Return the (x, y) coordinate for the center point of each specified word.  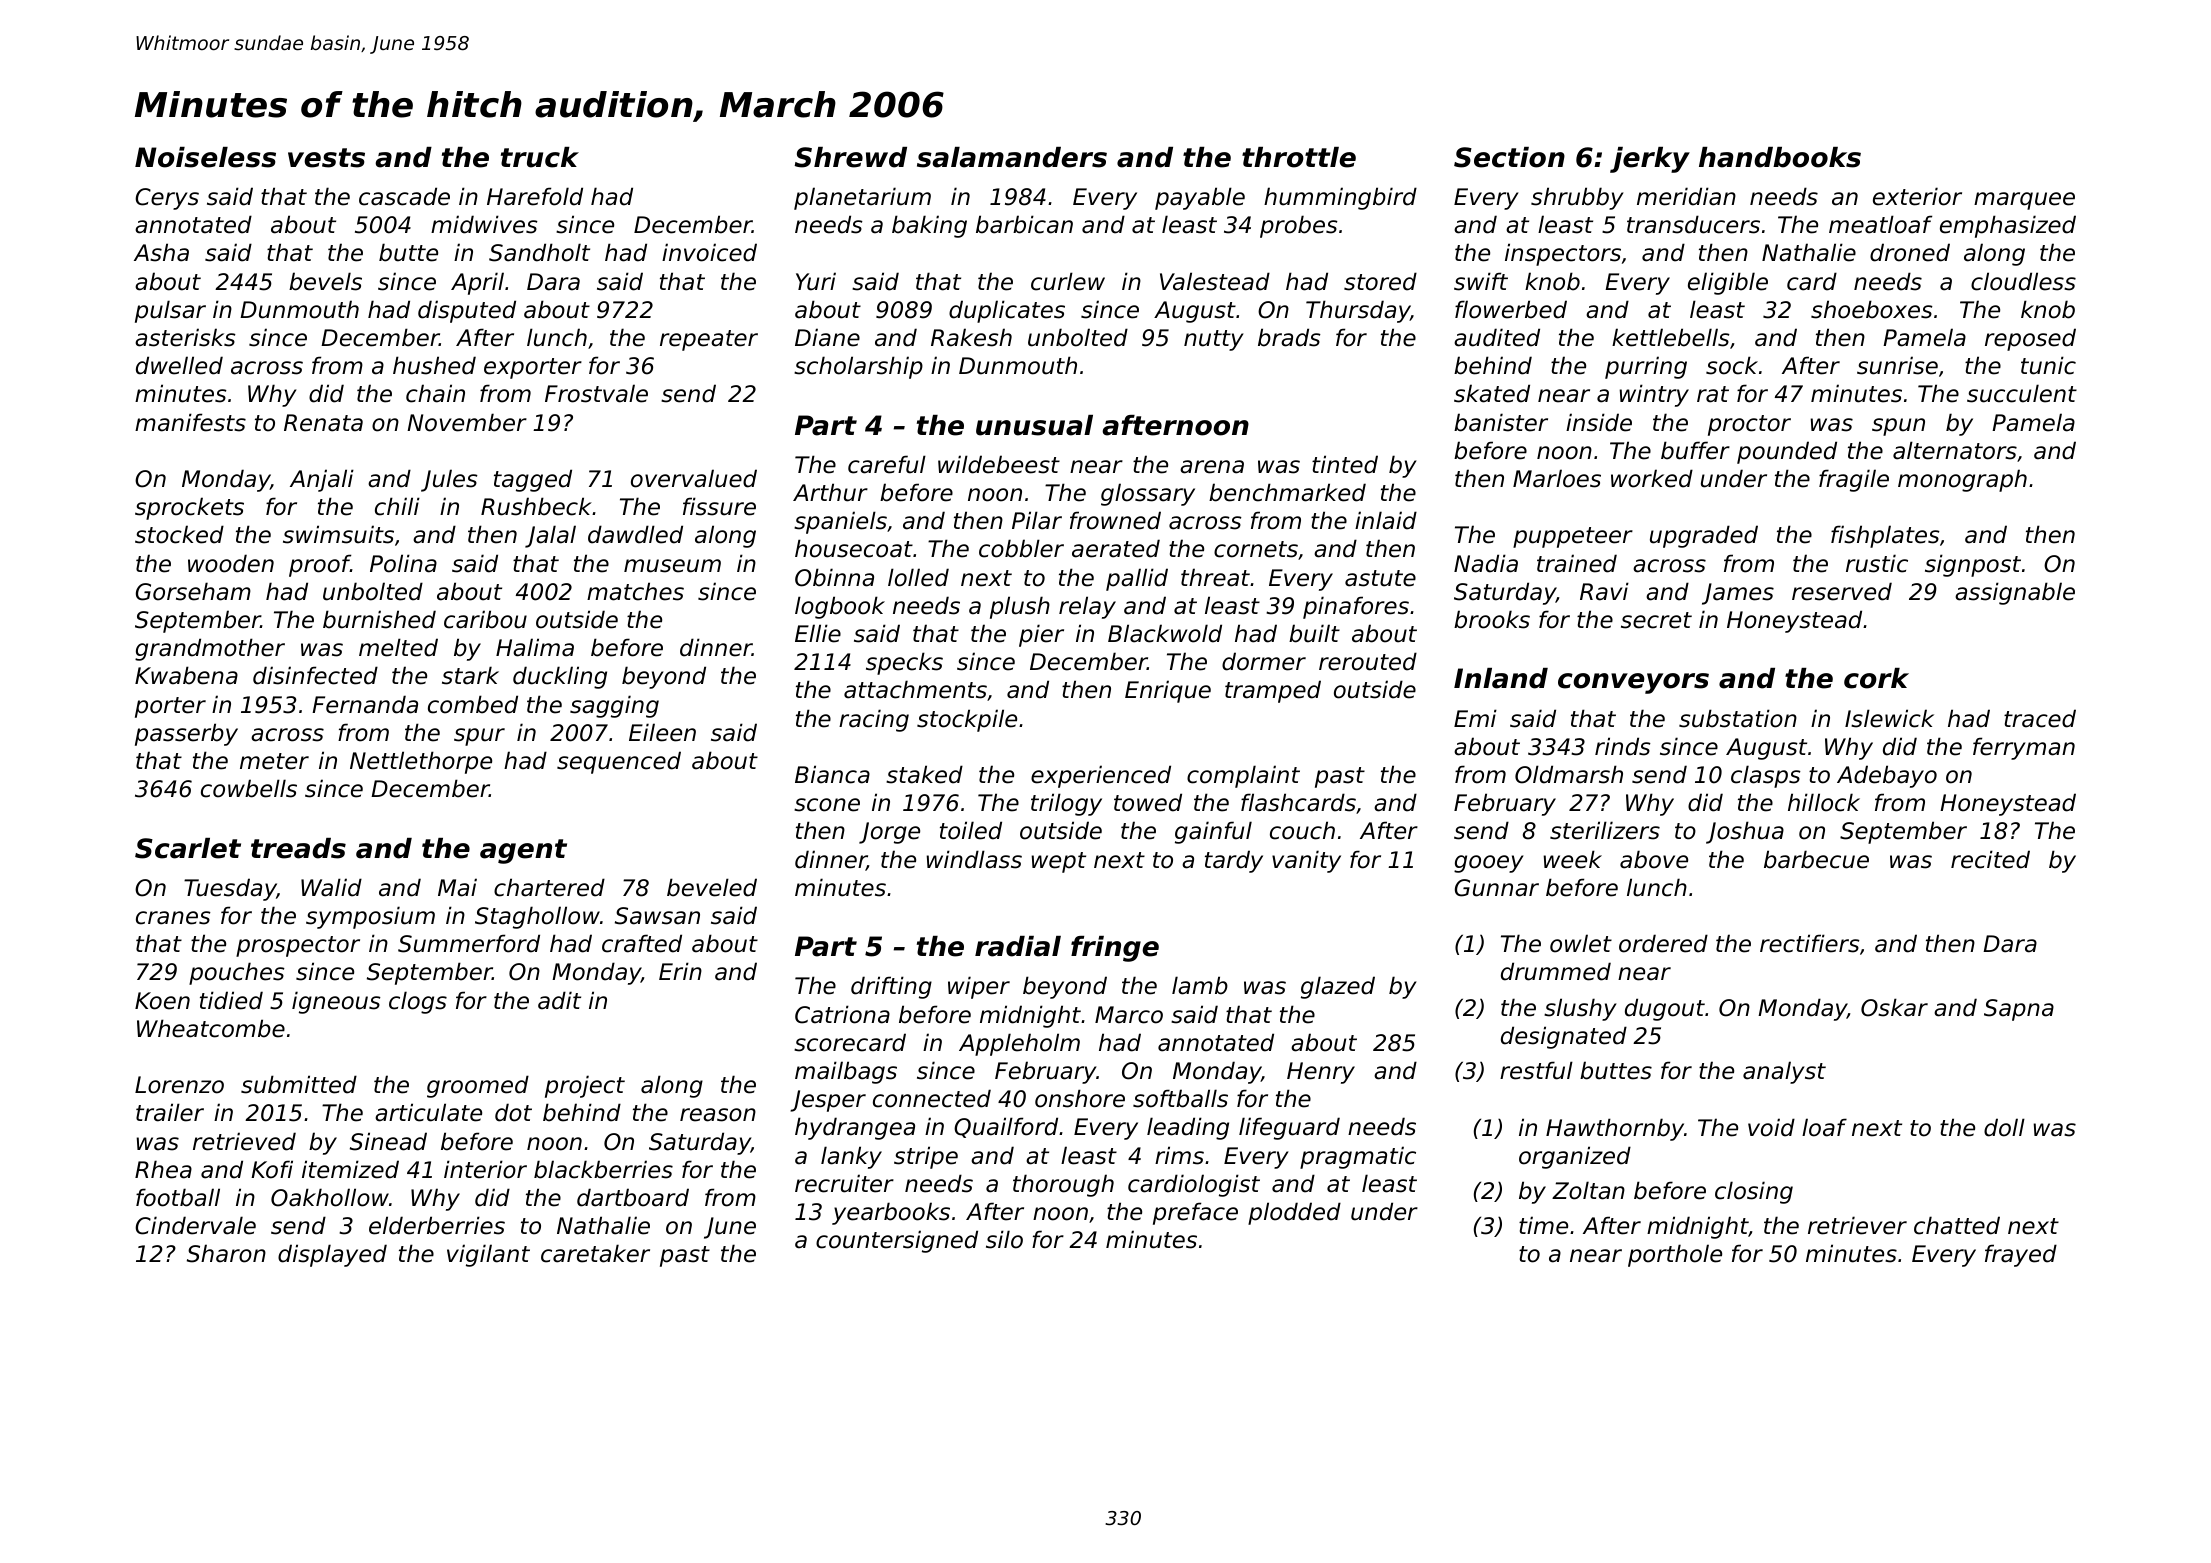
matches (635, 591)
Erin (680, 971)
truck (540, 157)
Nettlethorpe (421, 762)
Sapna (2019, 1010)
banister (1501, 422)
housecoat (854, 548)
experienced (1101, 776)
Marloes (1557, 478)
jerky (1650, 160)
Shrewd (850, 157)
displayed (332, 1255)
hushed (434, 365)
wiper (979, 987)
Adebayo (1887, 776)
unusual (1034, 425)
